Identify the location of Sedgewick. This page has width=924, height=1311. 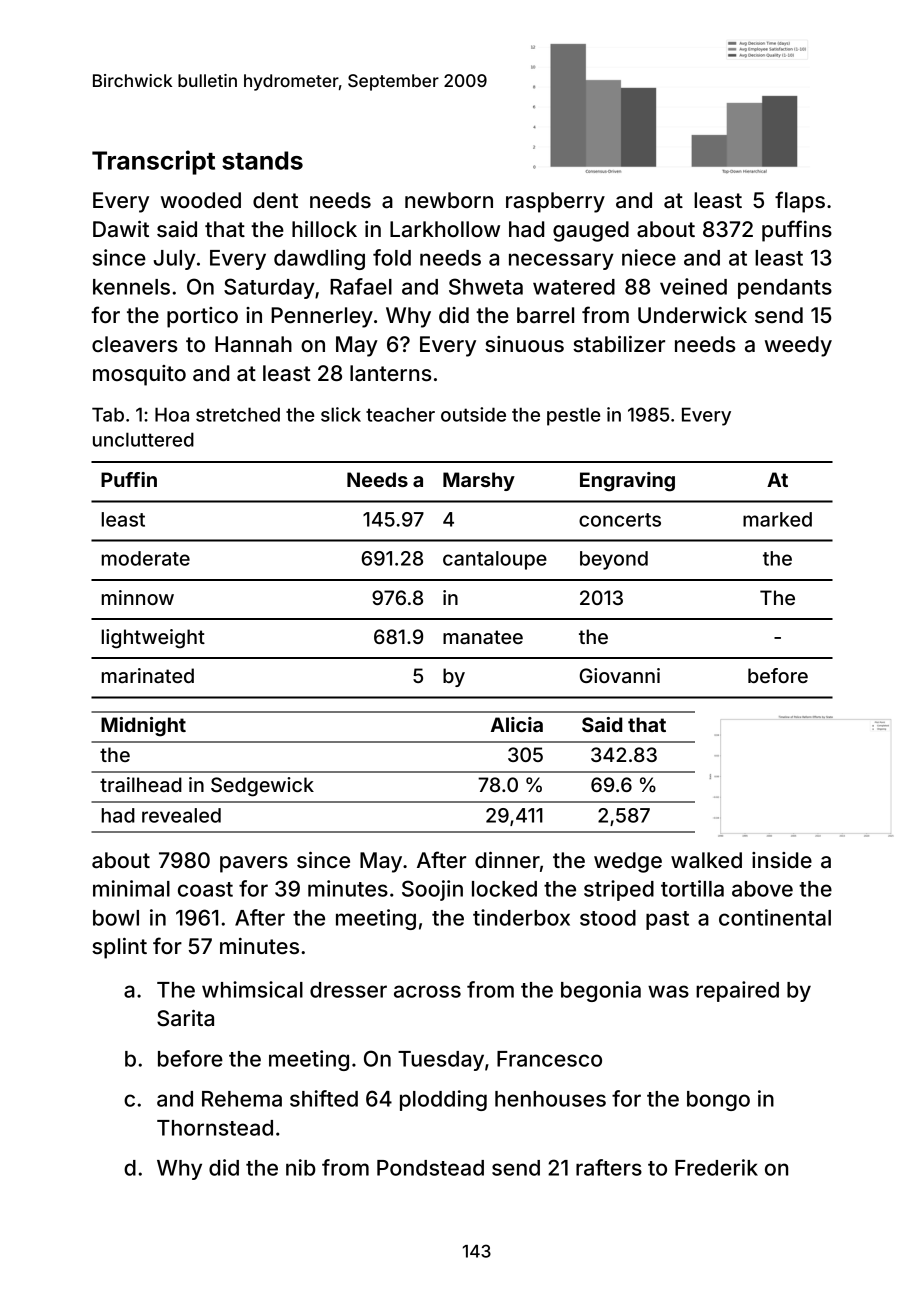
(262, 787).
